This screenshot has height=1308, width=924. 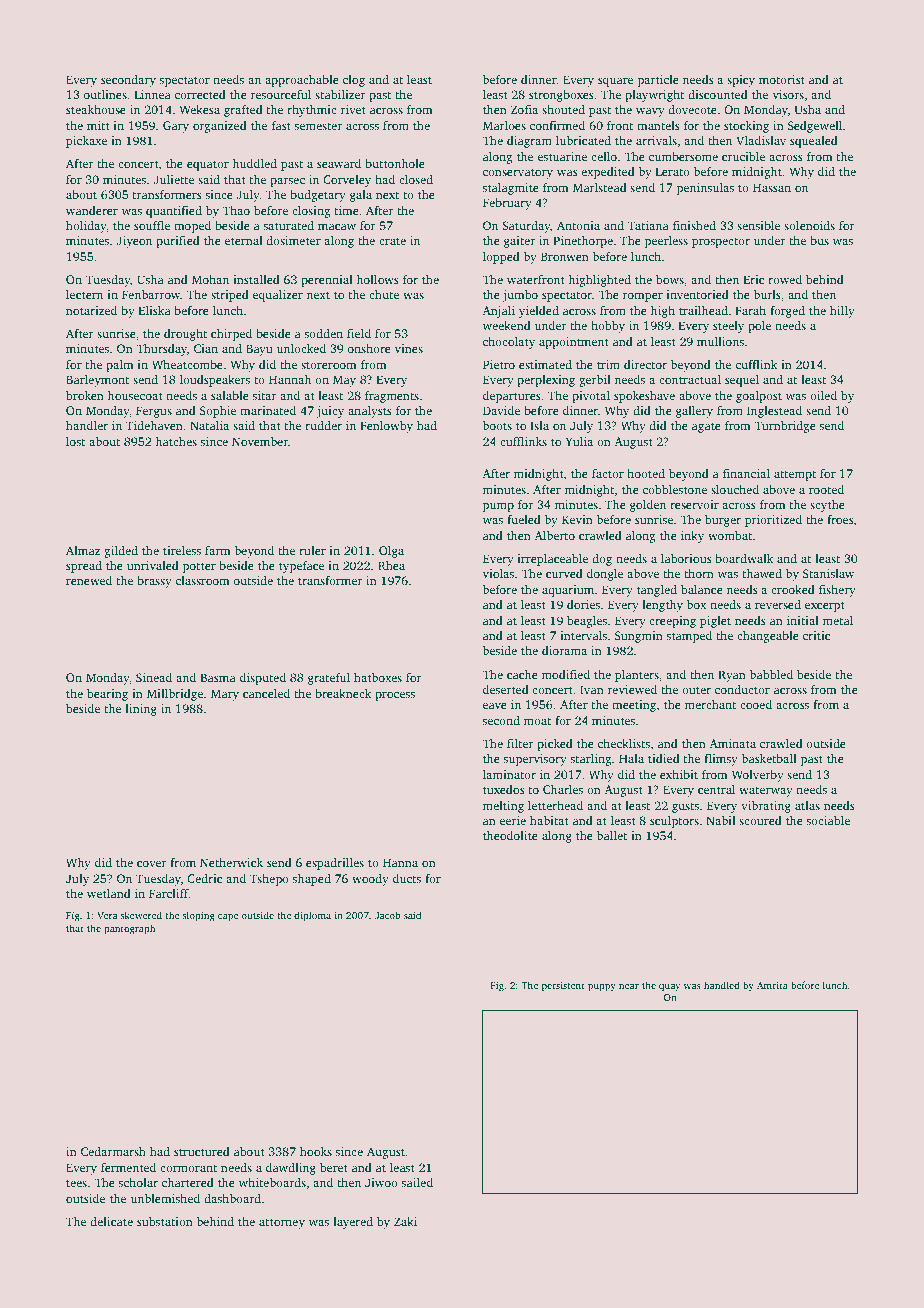 What do you see at coordinates (202, 1151) in the screenshot?
I see `structured` at bounding box center [202, 1151].
